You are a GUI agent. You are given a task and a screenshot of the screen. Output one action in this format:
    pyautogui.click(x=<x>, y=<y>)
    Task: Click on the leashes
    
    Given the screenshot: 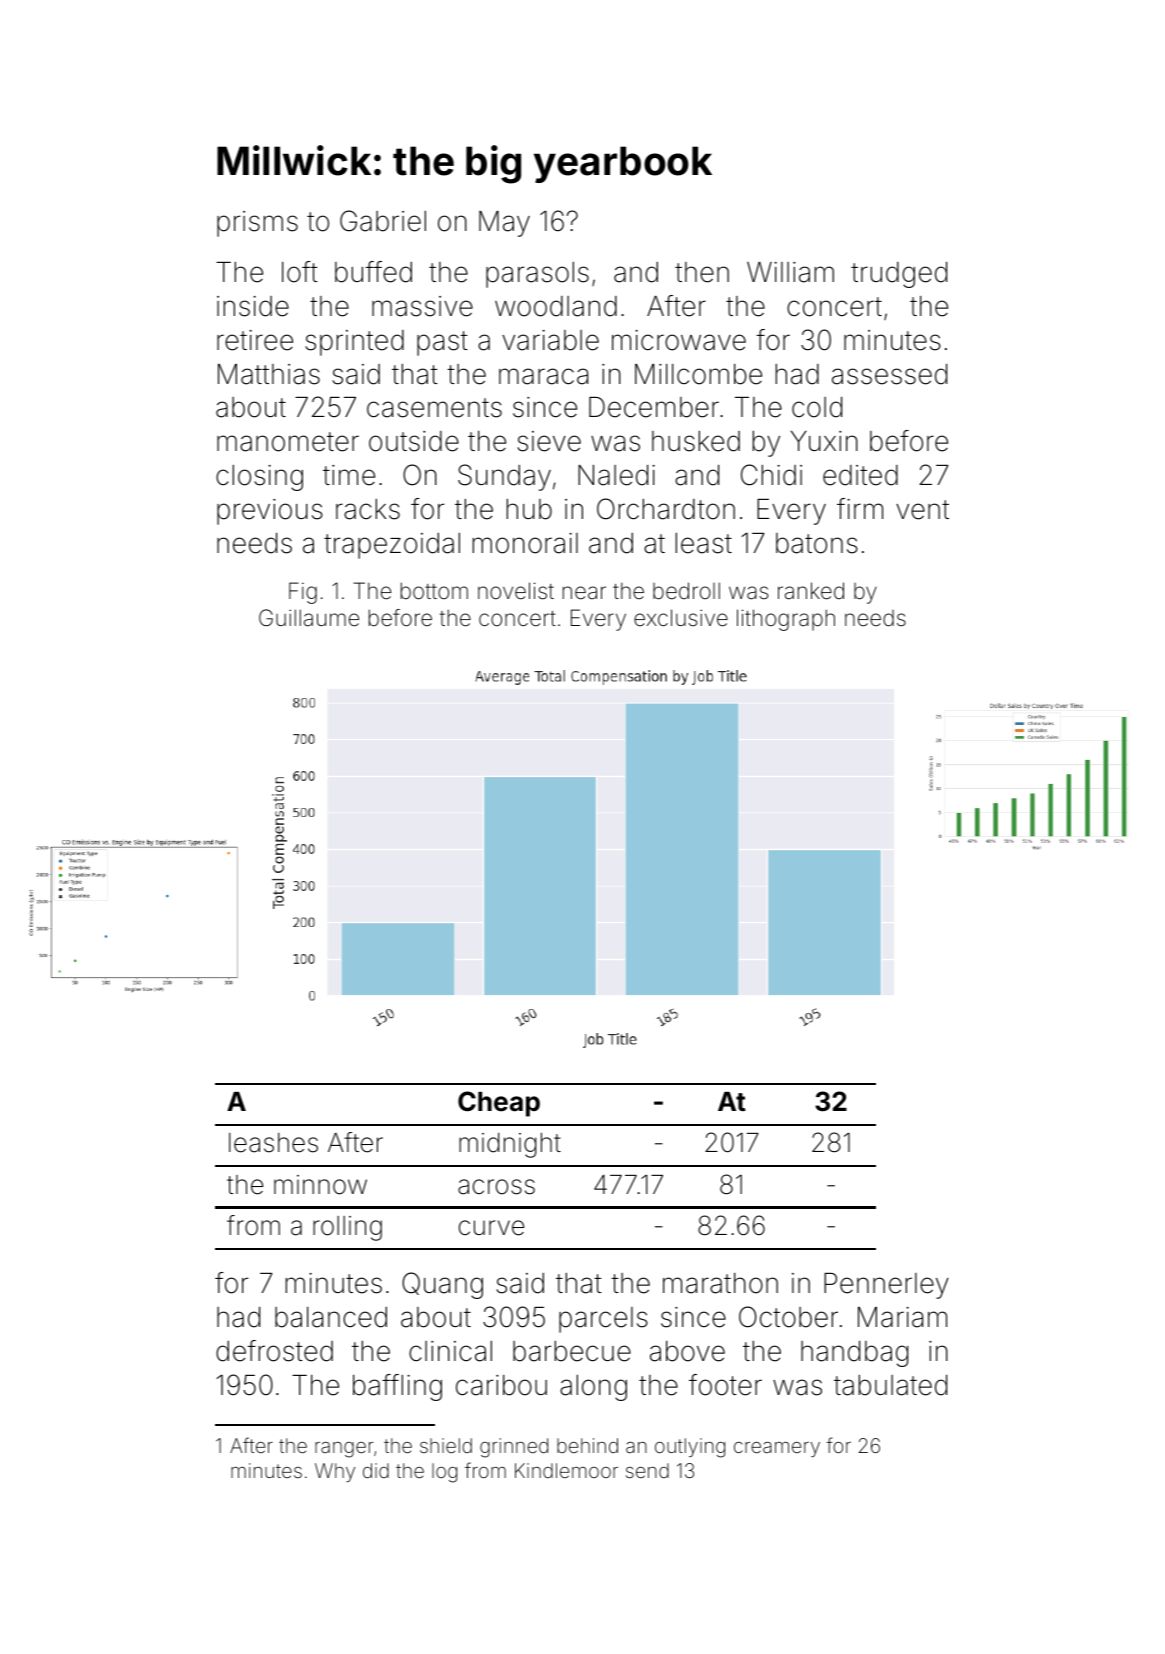 What is the action you would take?
    pyautogui.click(x=273, y=1143)
